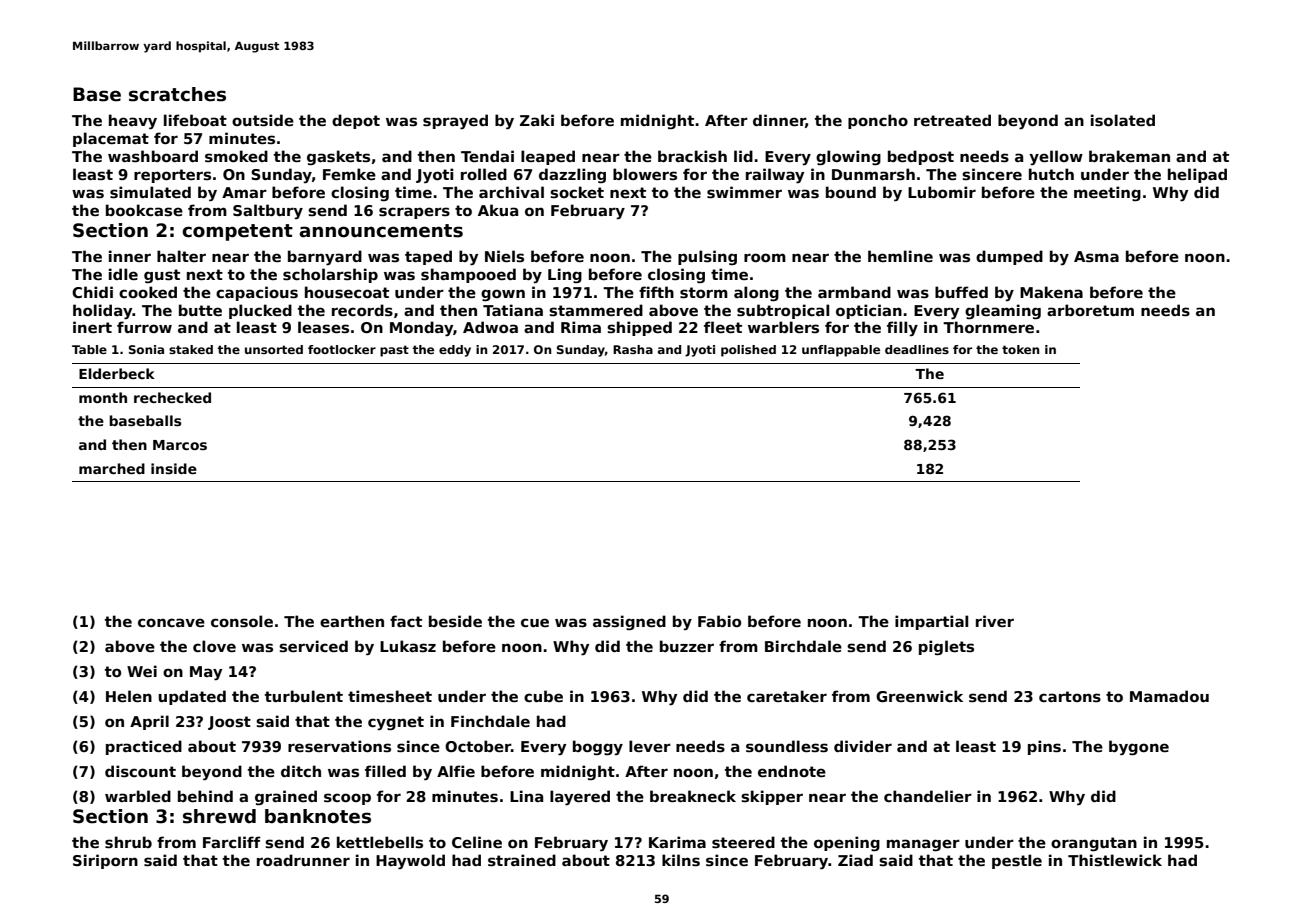  Describe the element at coordinates (1123, 120) in the image. I see `isolated` at that location.
